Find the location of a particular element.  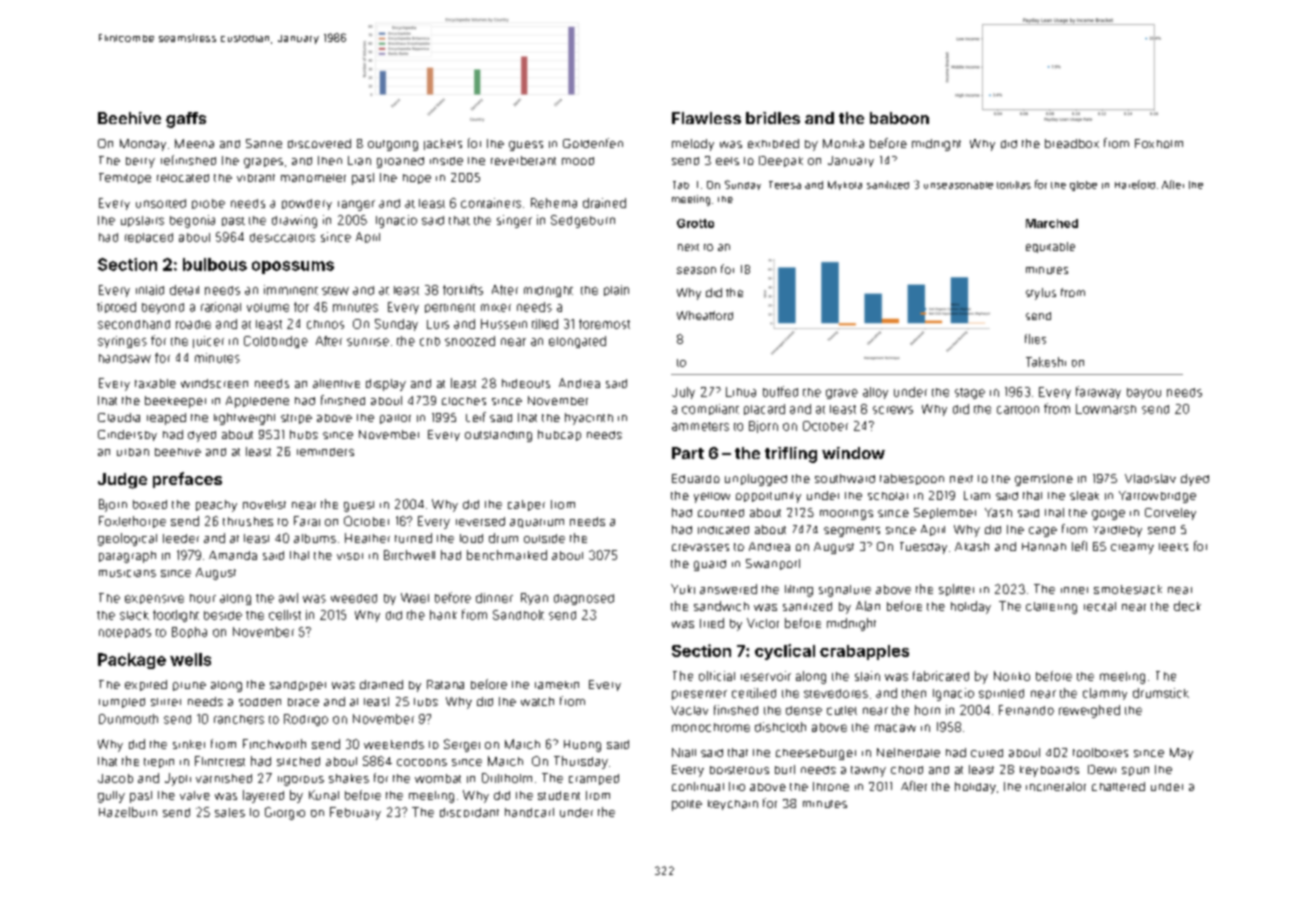

Lowmarsh is located at coordinates (1106, 409).
